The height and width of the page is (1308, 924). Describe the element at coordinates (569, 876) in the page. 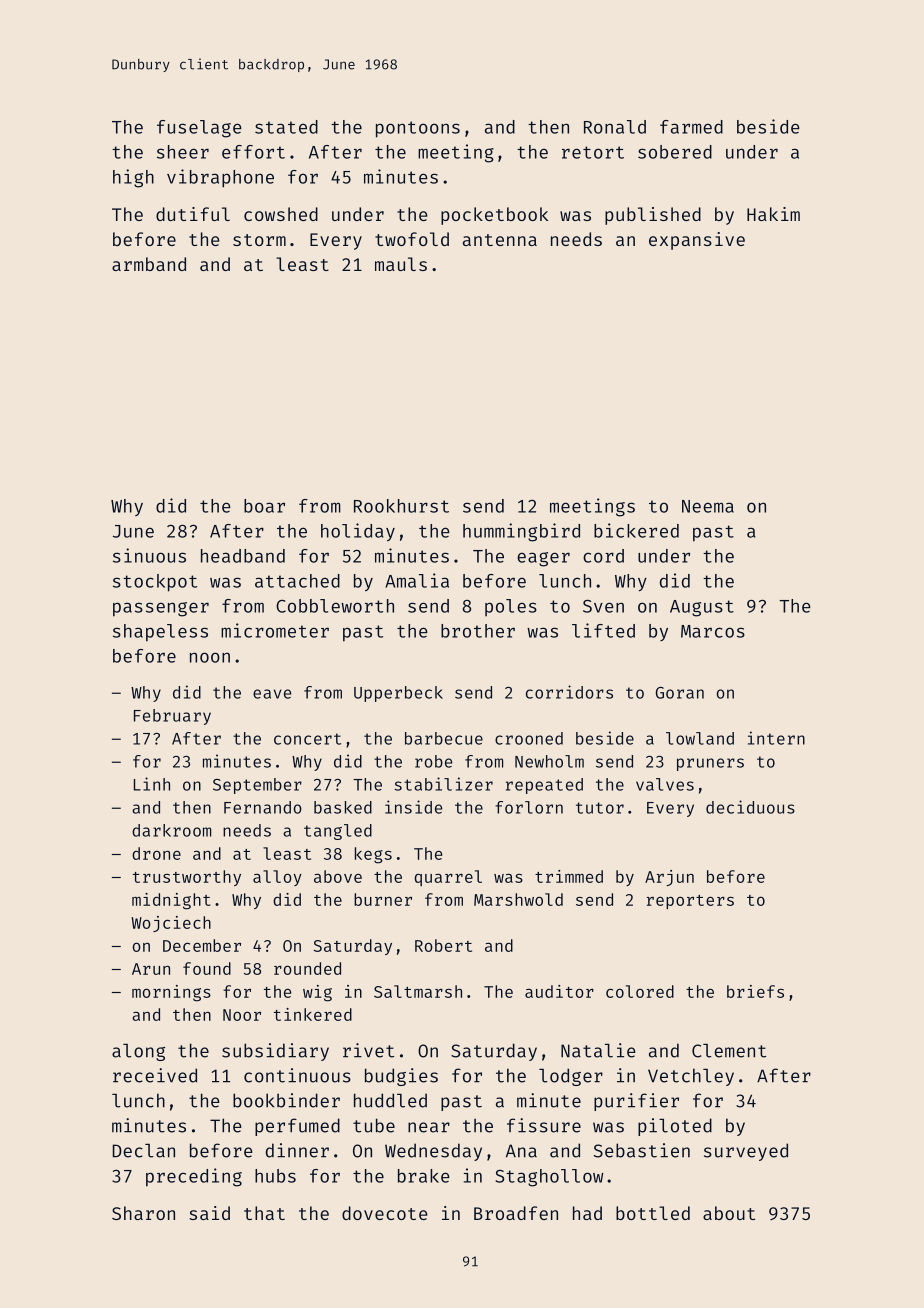

I see `trimmed` at that location.
